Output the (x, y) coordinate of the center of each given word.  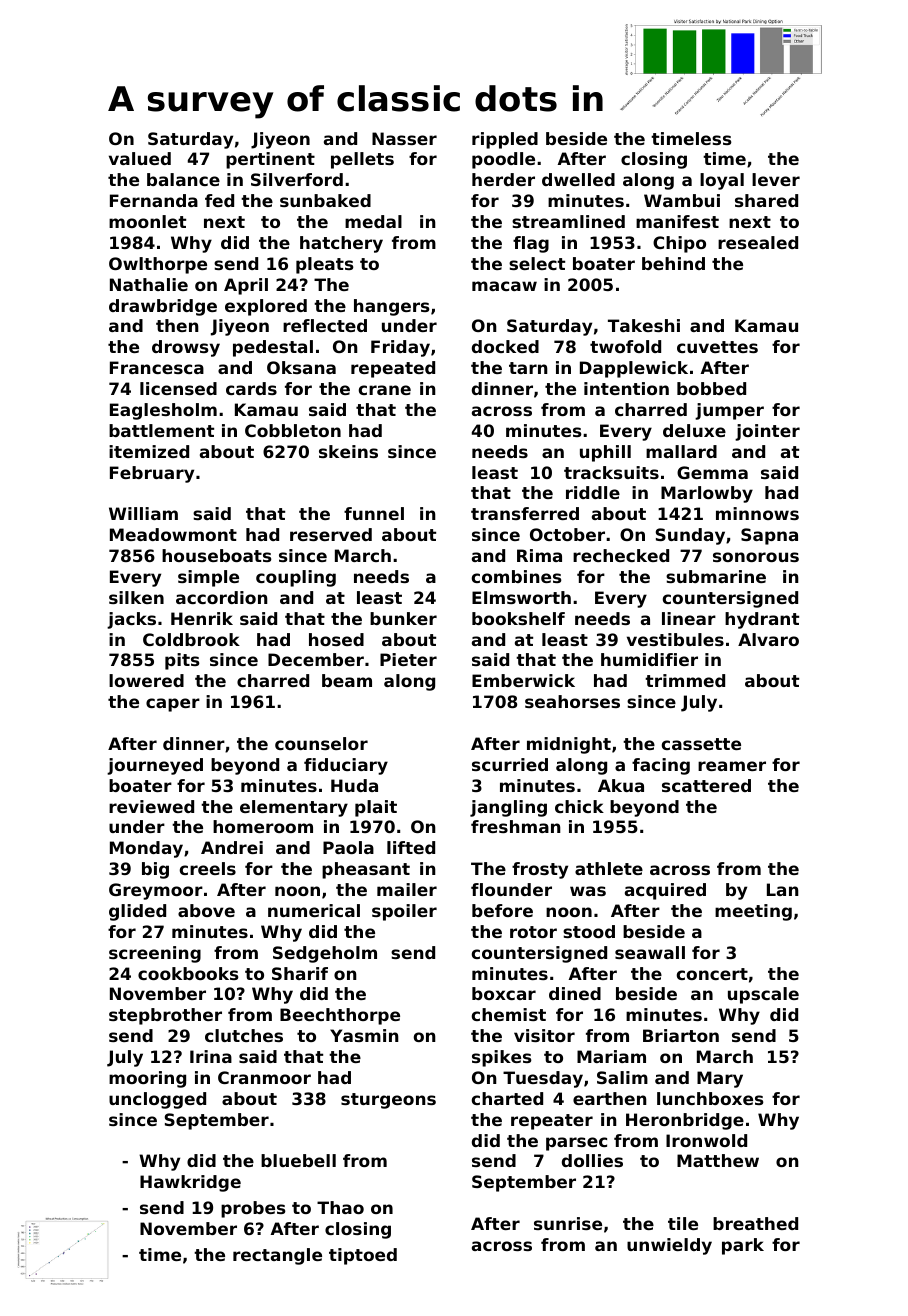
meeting (753, 912)
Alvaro (768, 639)
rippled (505, 140)
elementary (294, 808)
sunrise (568, 1223)
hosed (336, 639)
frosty (540, 870)
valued (140, 158)
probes (253, 1209)
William (143, 513)
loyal (722, 181)
